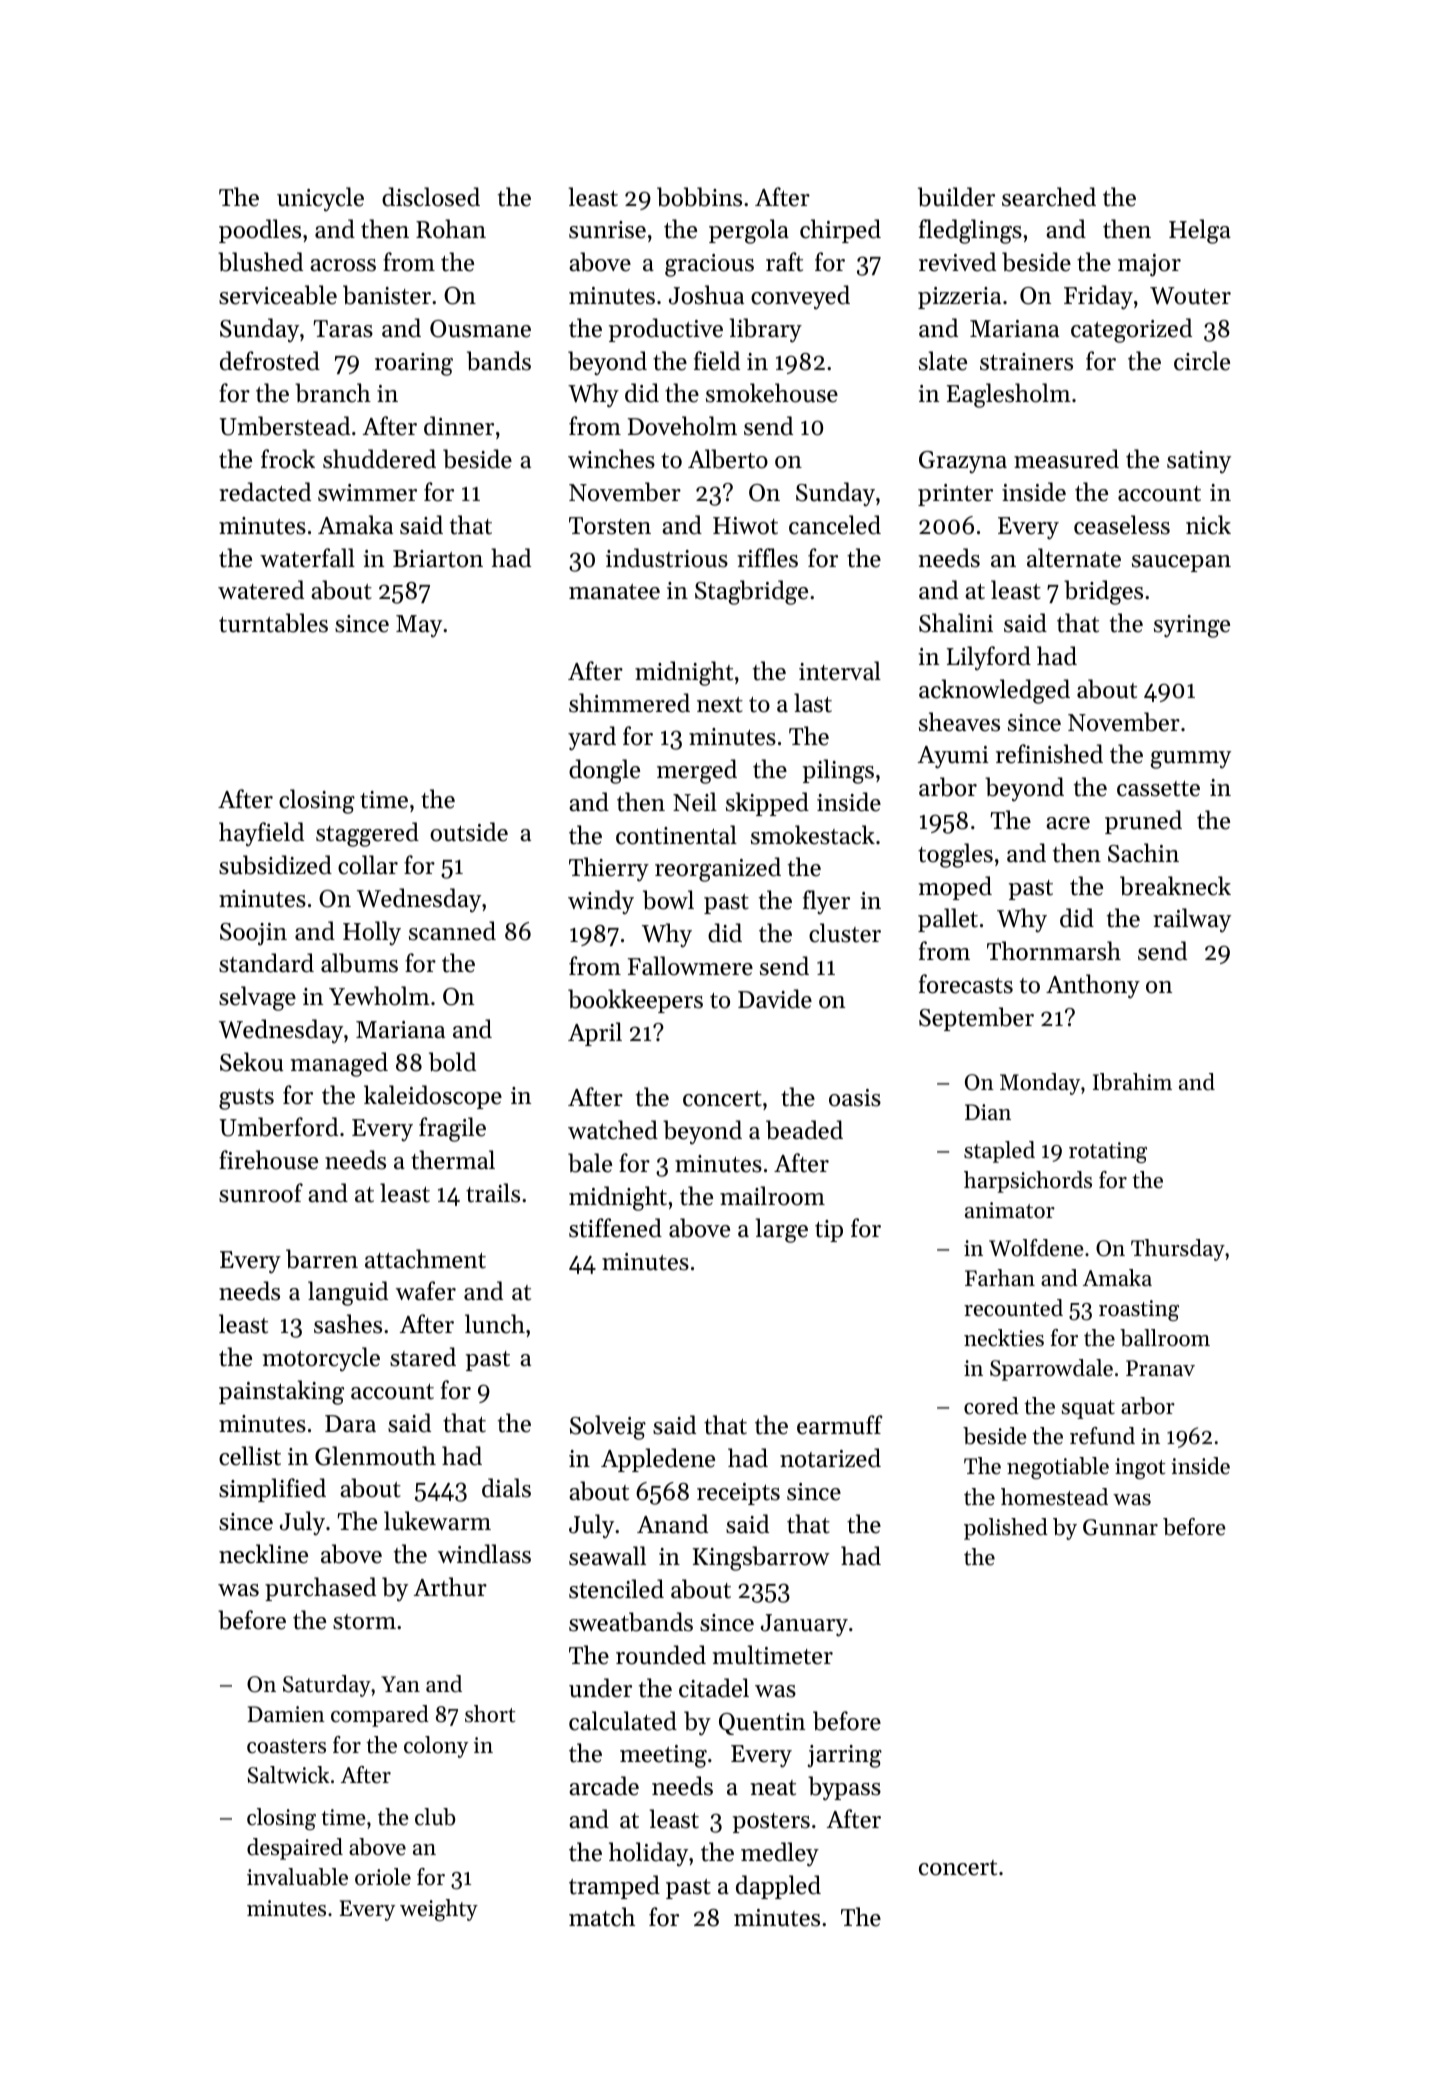  What do you see at coordinates (1175, 886) in the document?
I see `breakneck` at bounding box center [1175, 886].
